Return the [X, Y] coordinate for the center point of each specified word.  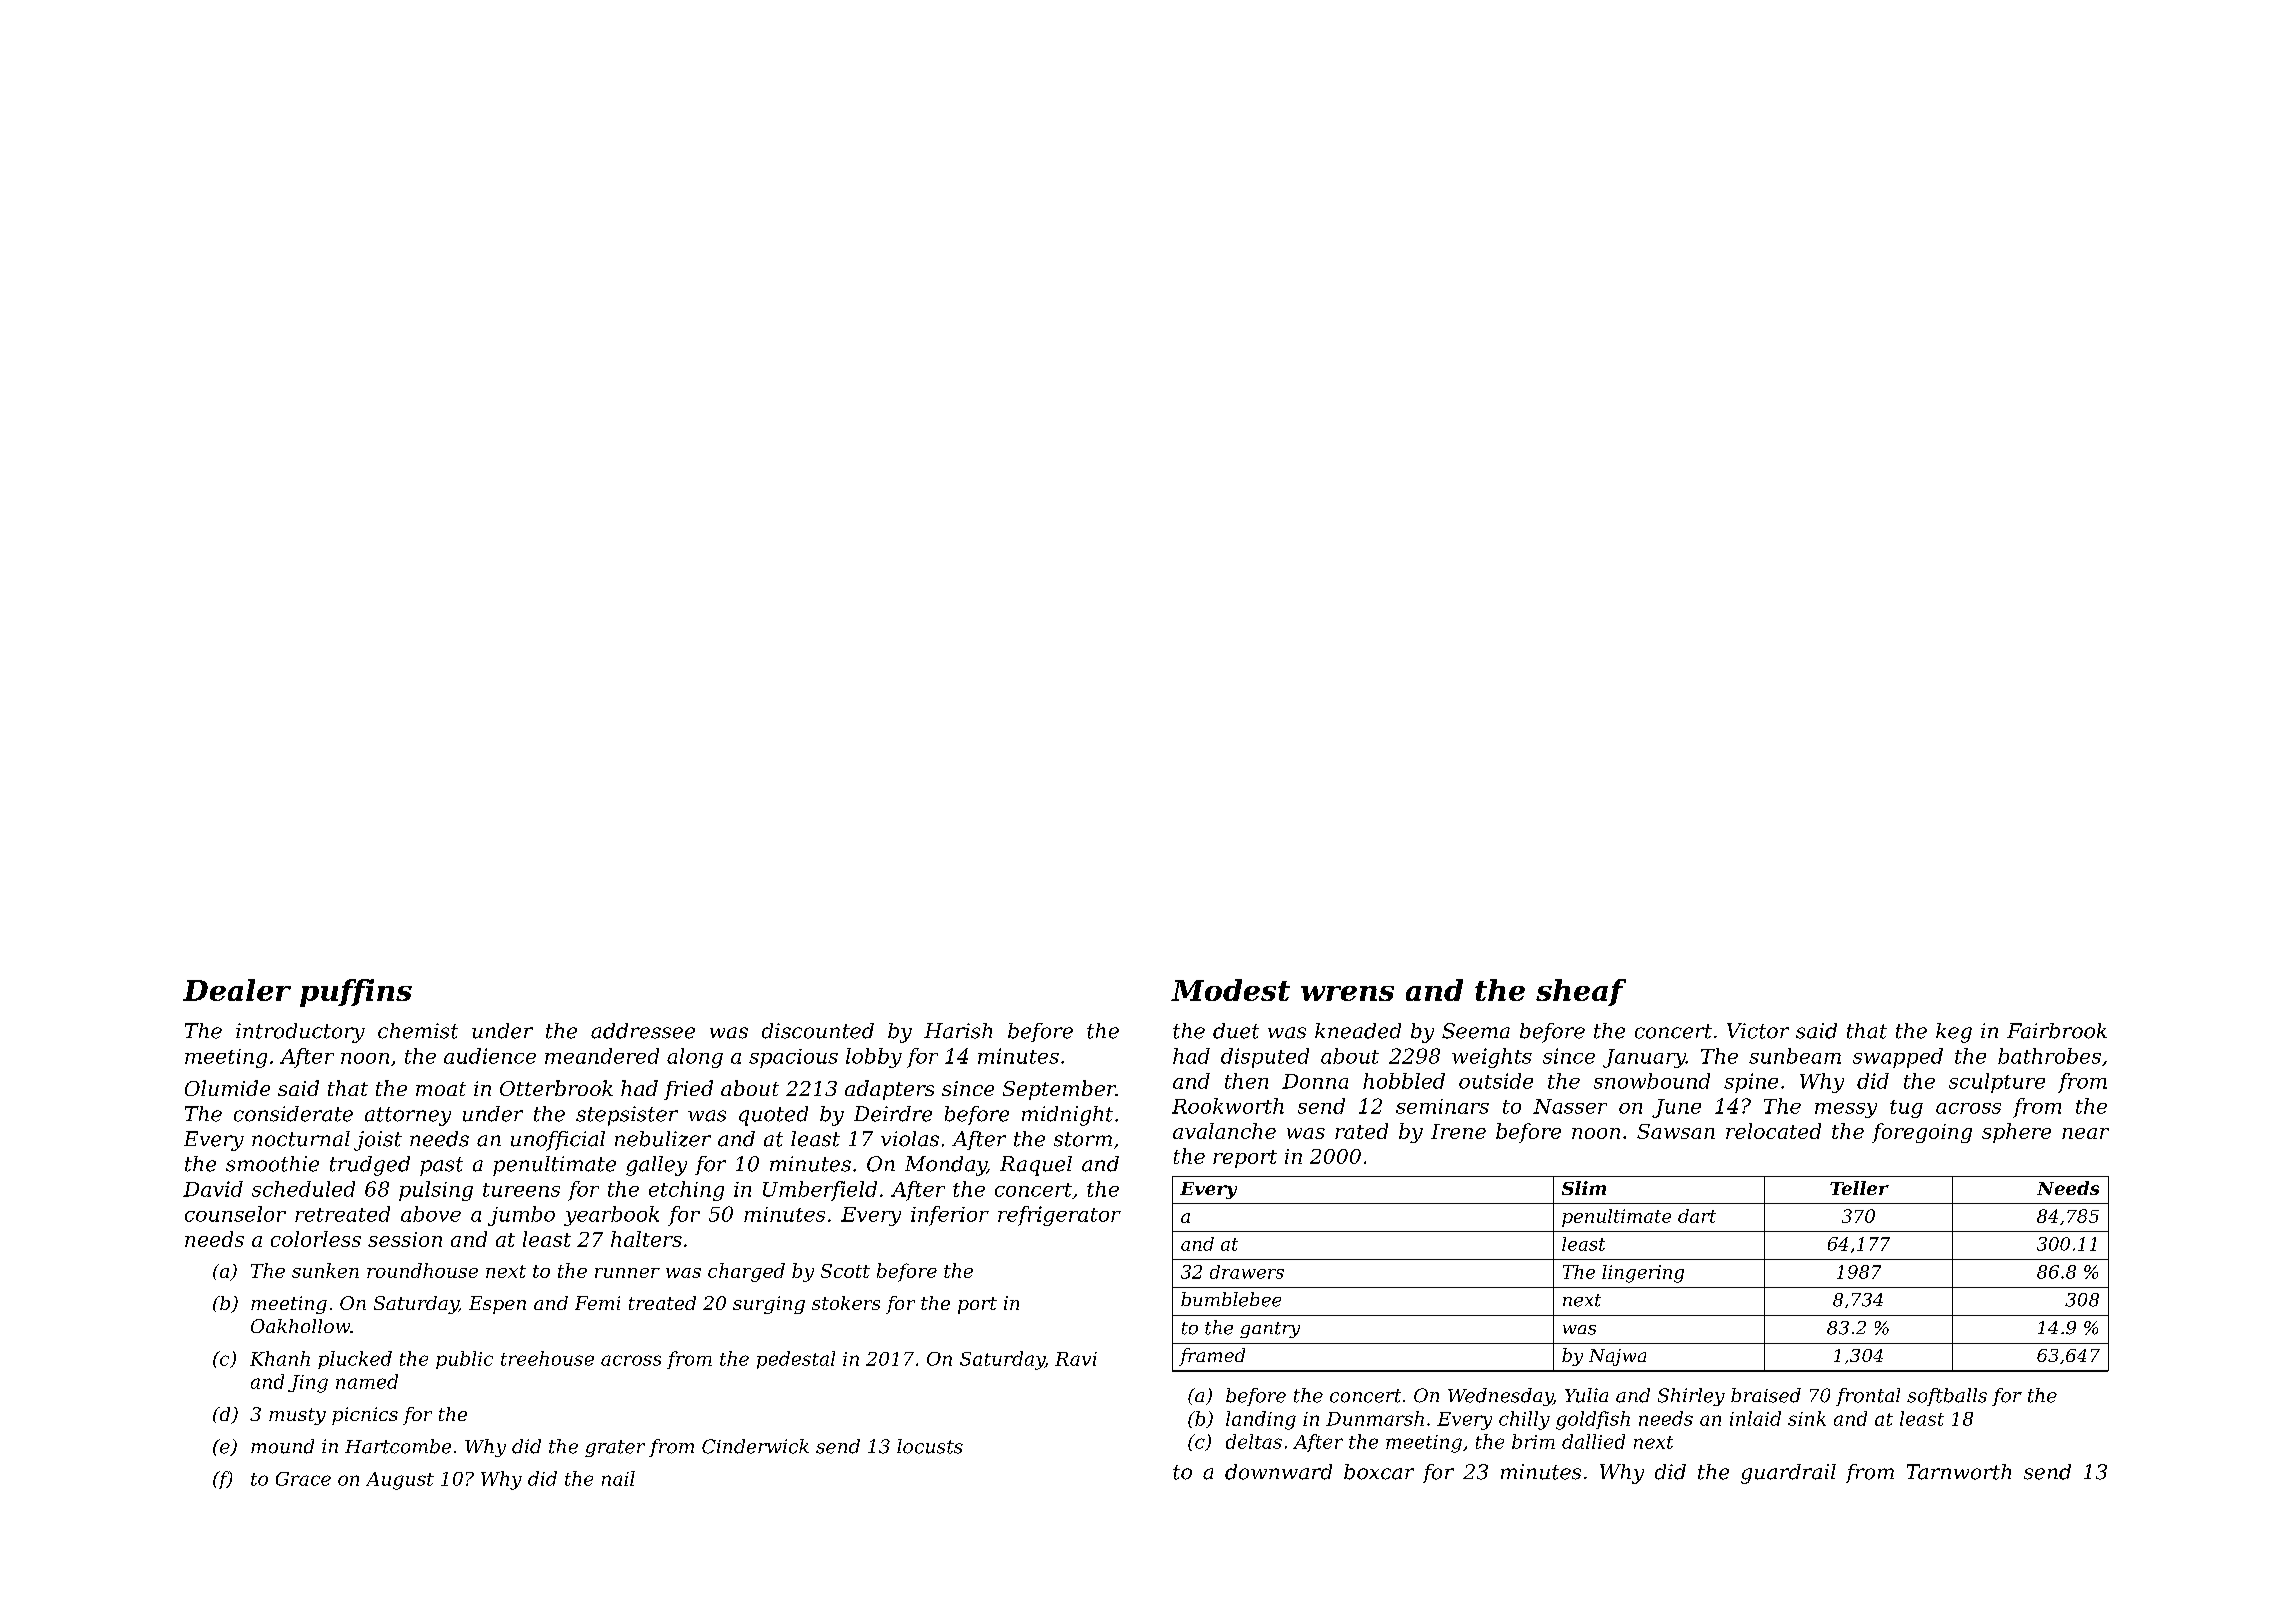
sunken [325, 1270]
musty [297, 1416]
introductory [300, 1033]
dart [1697, 1216]
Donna [1315, 1081]
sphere [2016, 1133]
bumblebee [1231, 1299]
